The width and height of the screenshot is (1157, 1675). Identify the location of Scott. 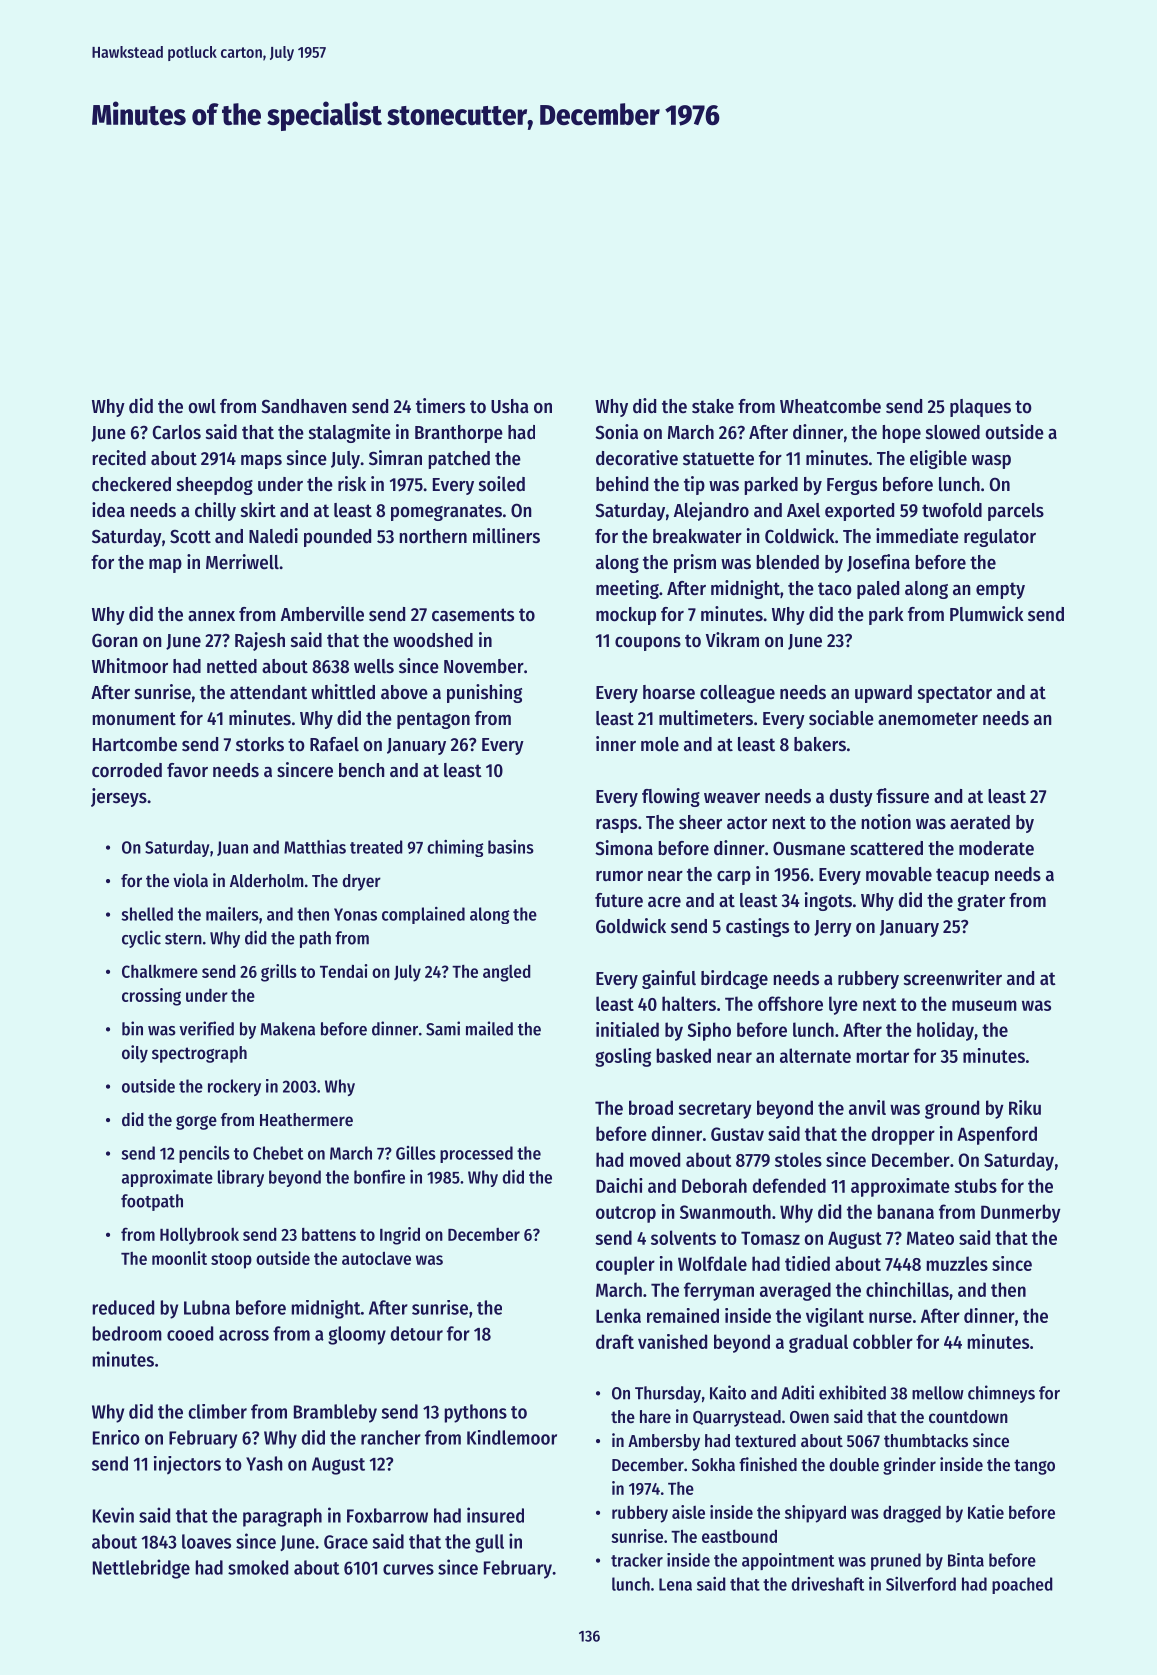
(190, 536).
